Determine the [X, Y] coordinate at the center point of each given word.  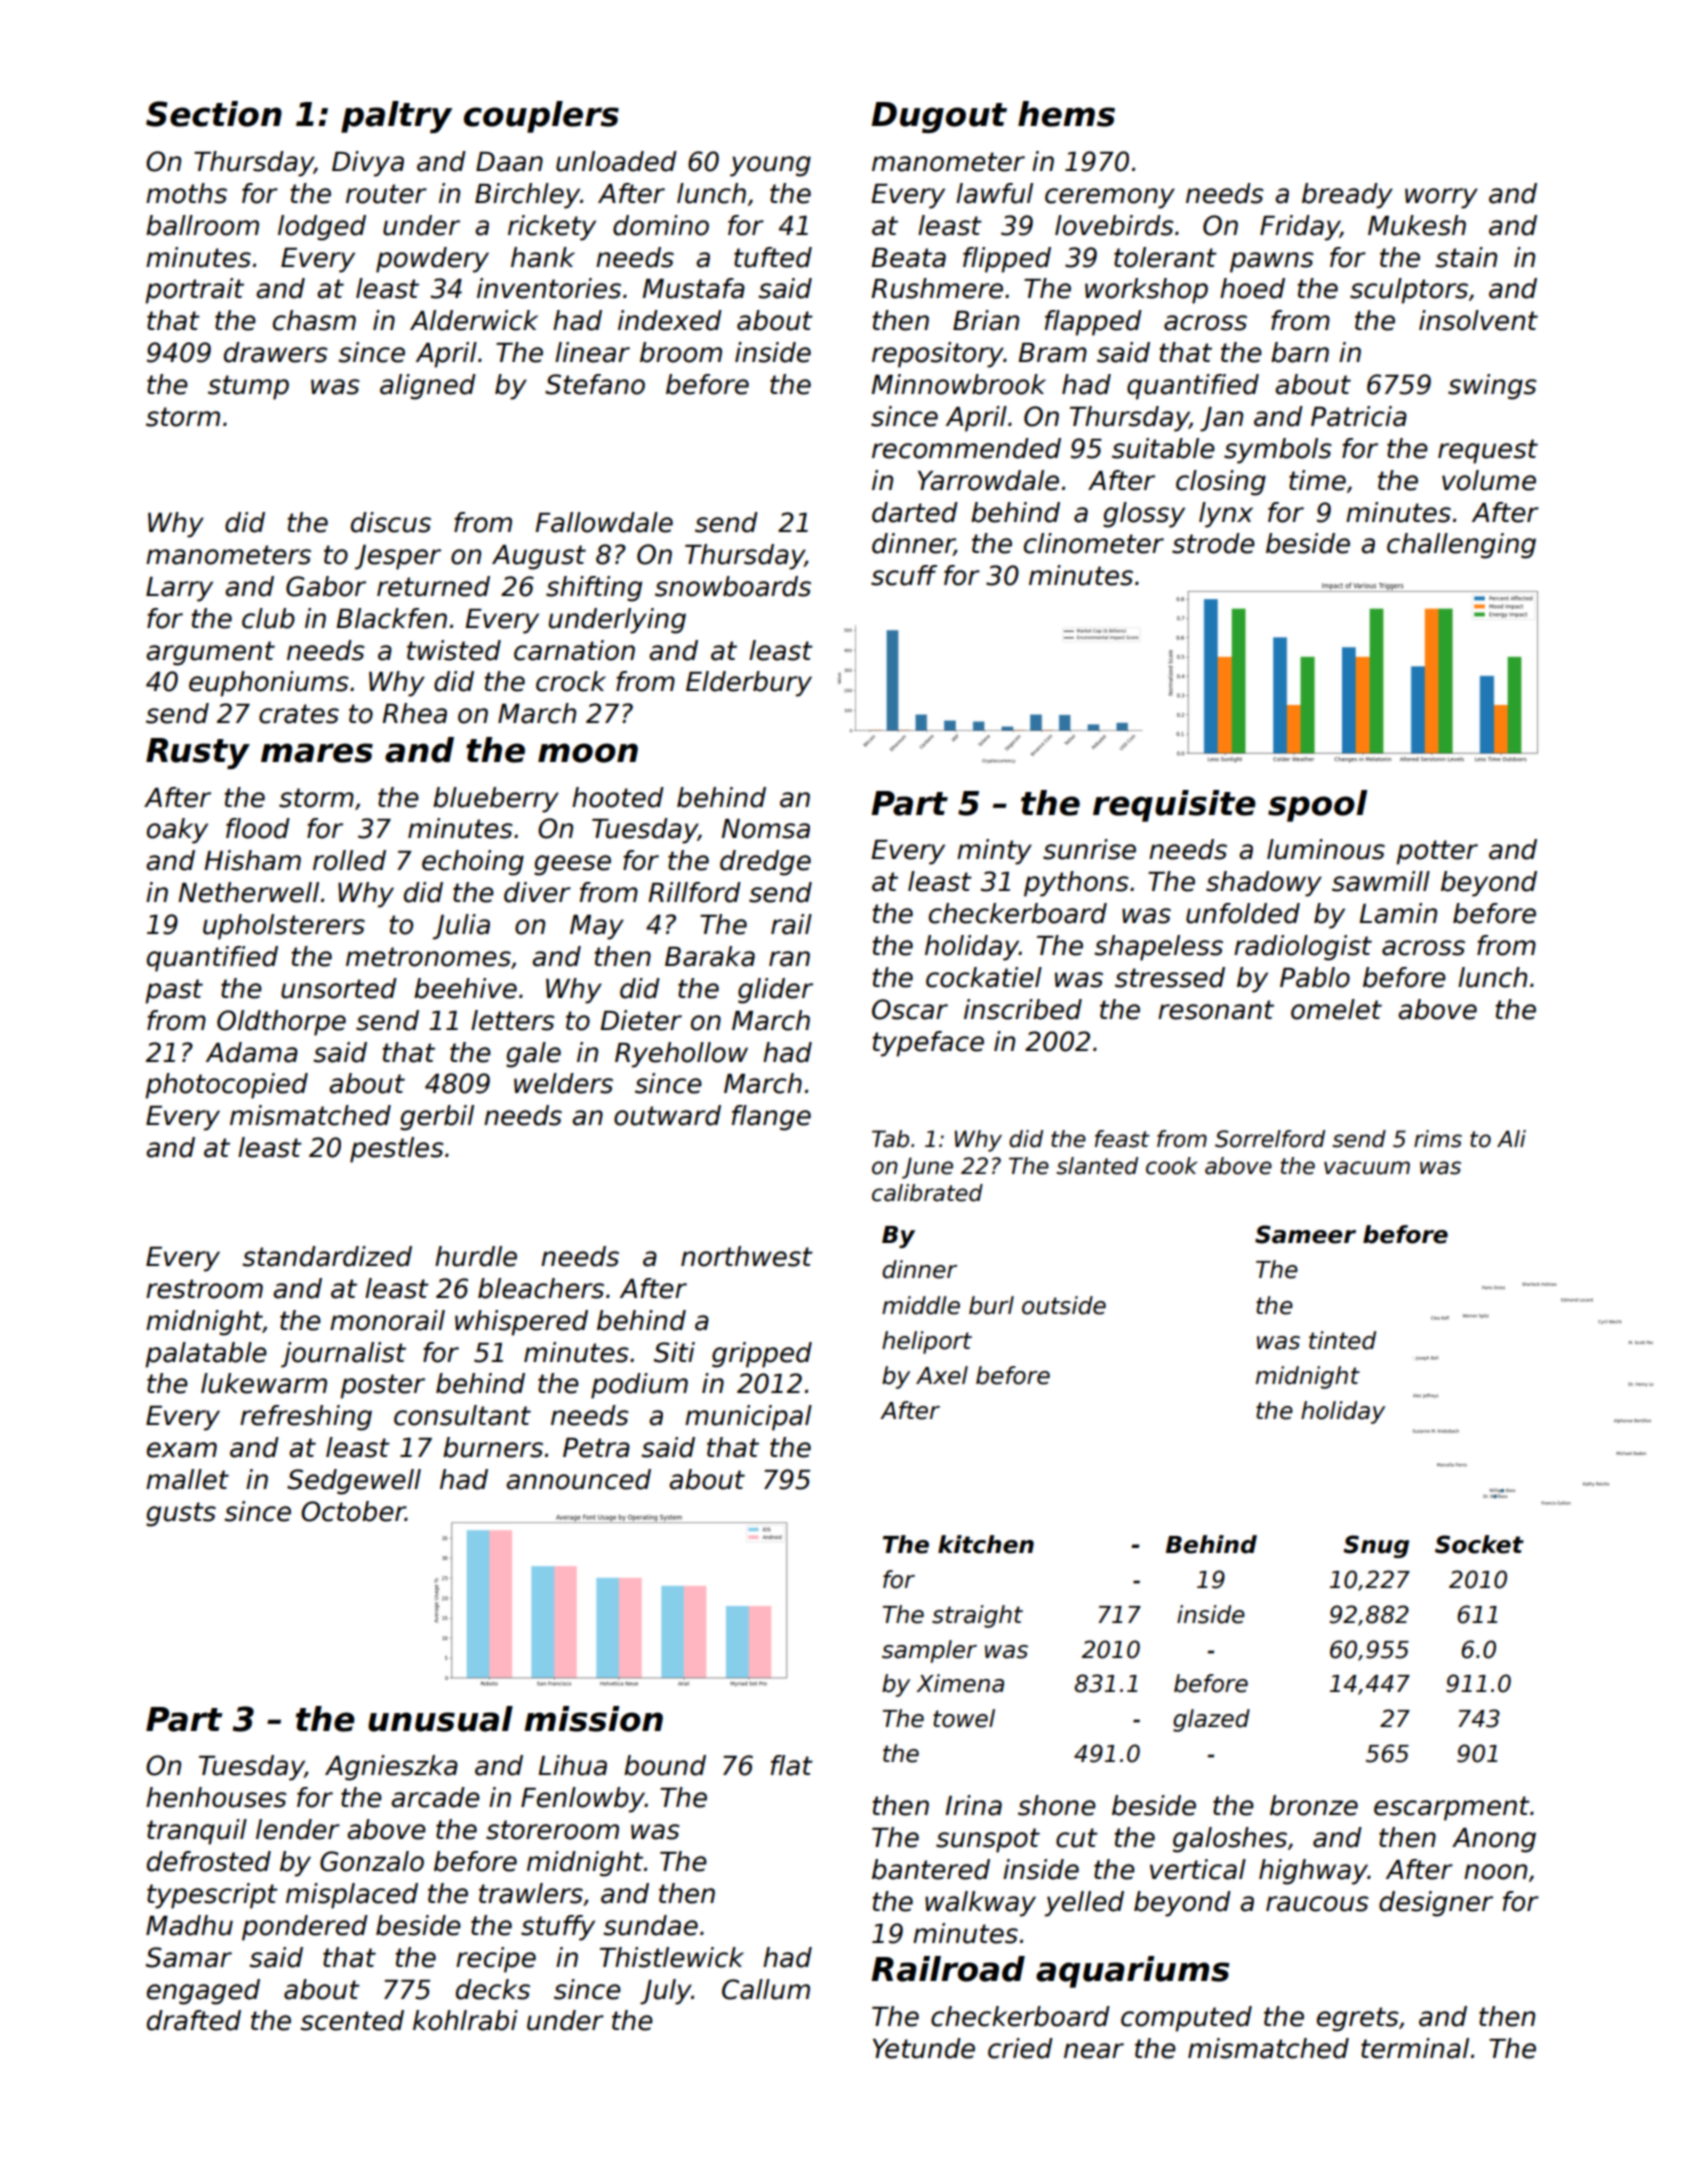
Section [214, 114]
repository [938, 355]
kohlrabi [465, 2020]
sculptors [1409, 291]
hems [1066, 114]
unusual [440, 1719]
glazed [1211, 1720]
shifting [594, 589]
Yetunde [924, 2048]
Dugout [939, 117]
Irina [973, 1805]
